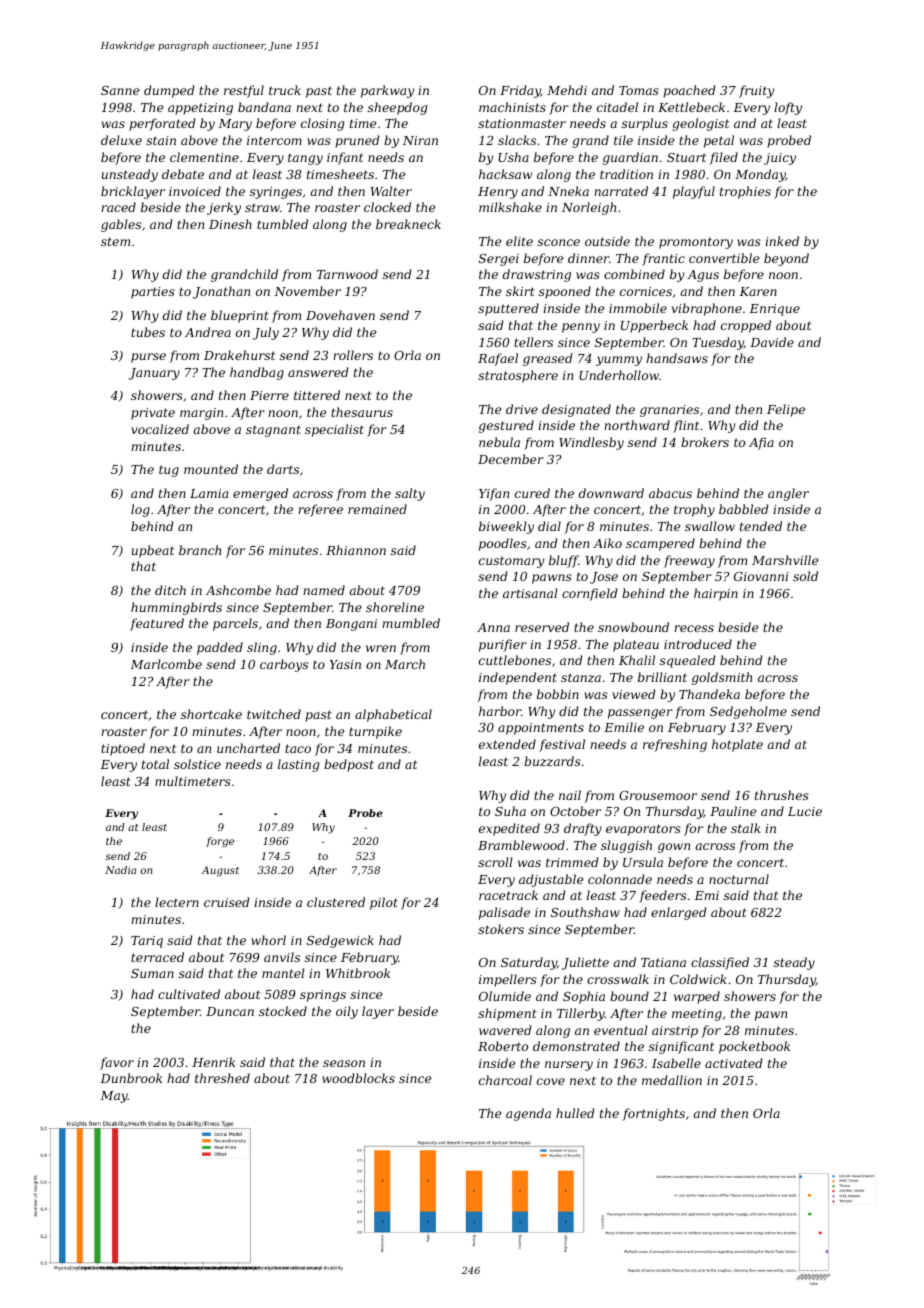 Image resolution: width=924 pixels, height=1308 pixels. I want to click on brilliant, so click(662, 677).
